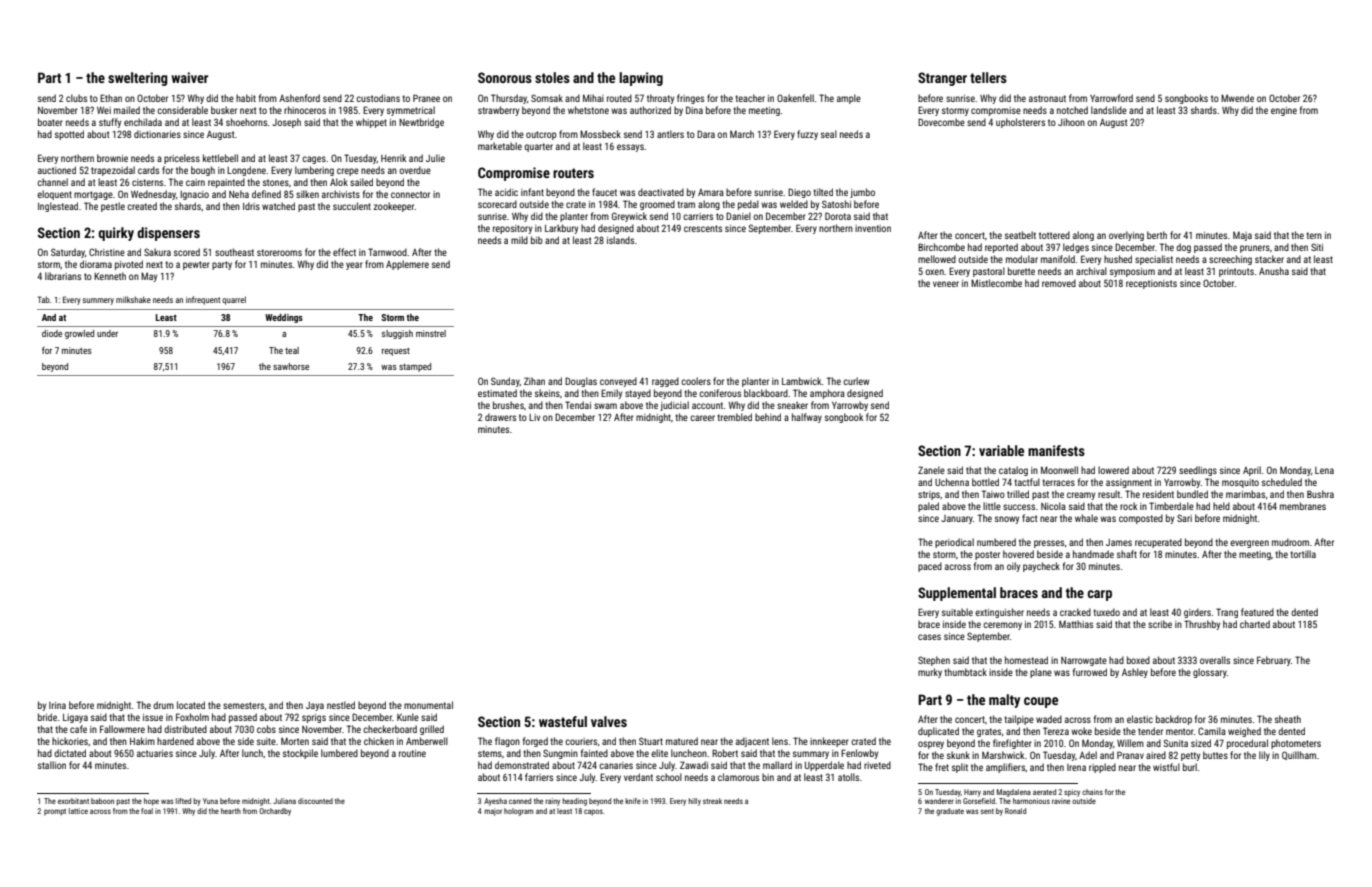  Describe the element at coordinates (55, 812) in the page. I see `prompt` at that location.
